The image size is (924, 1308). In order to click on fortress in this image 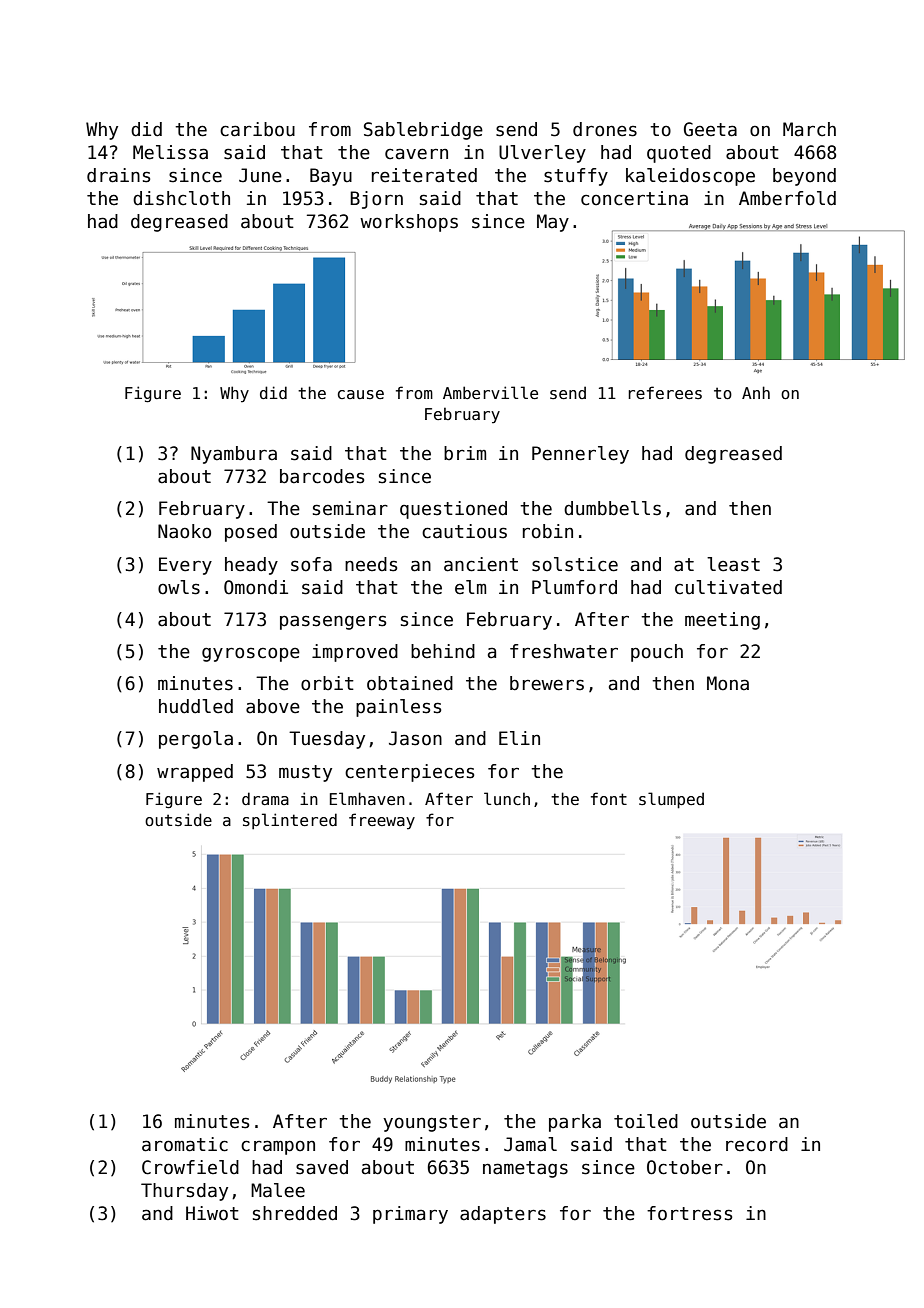, I will do `click(689, 1213)`.
